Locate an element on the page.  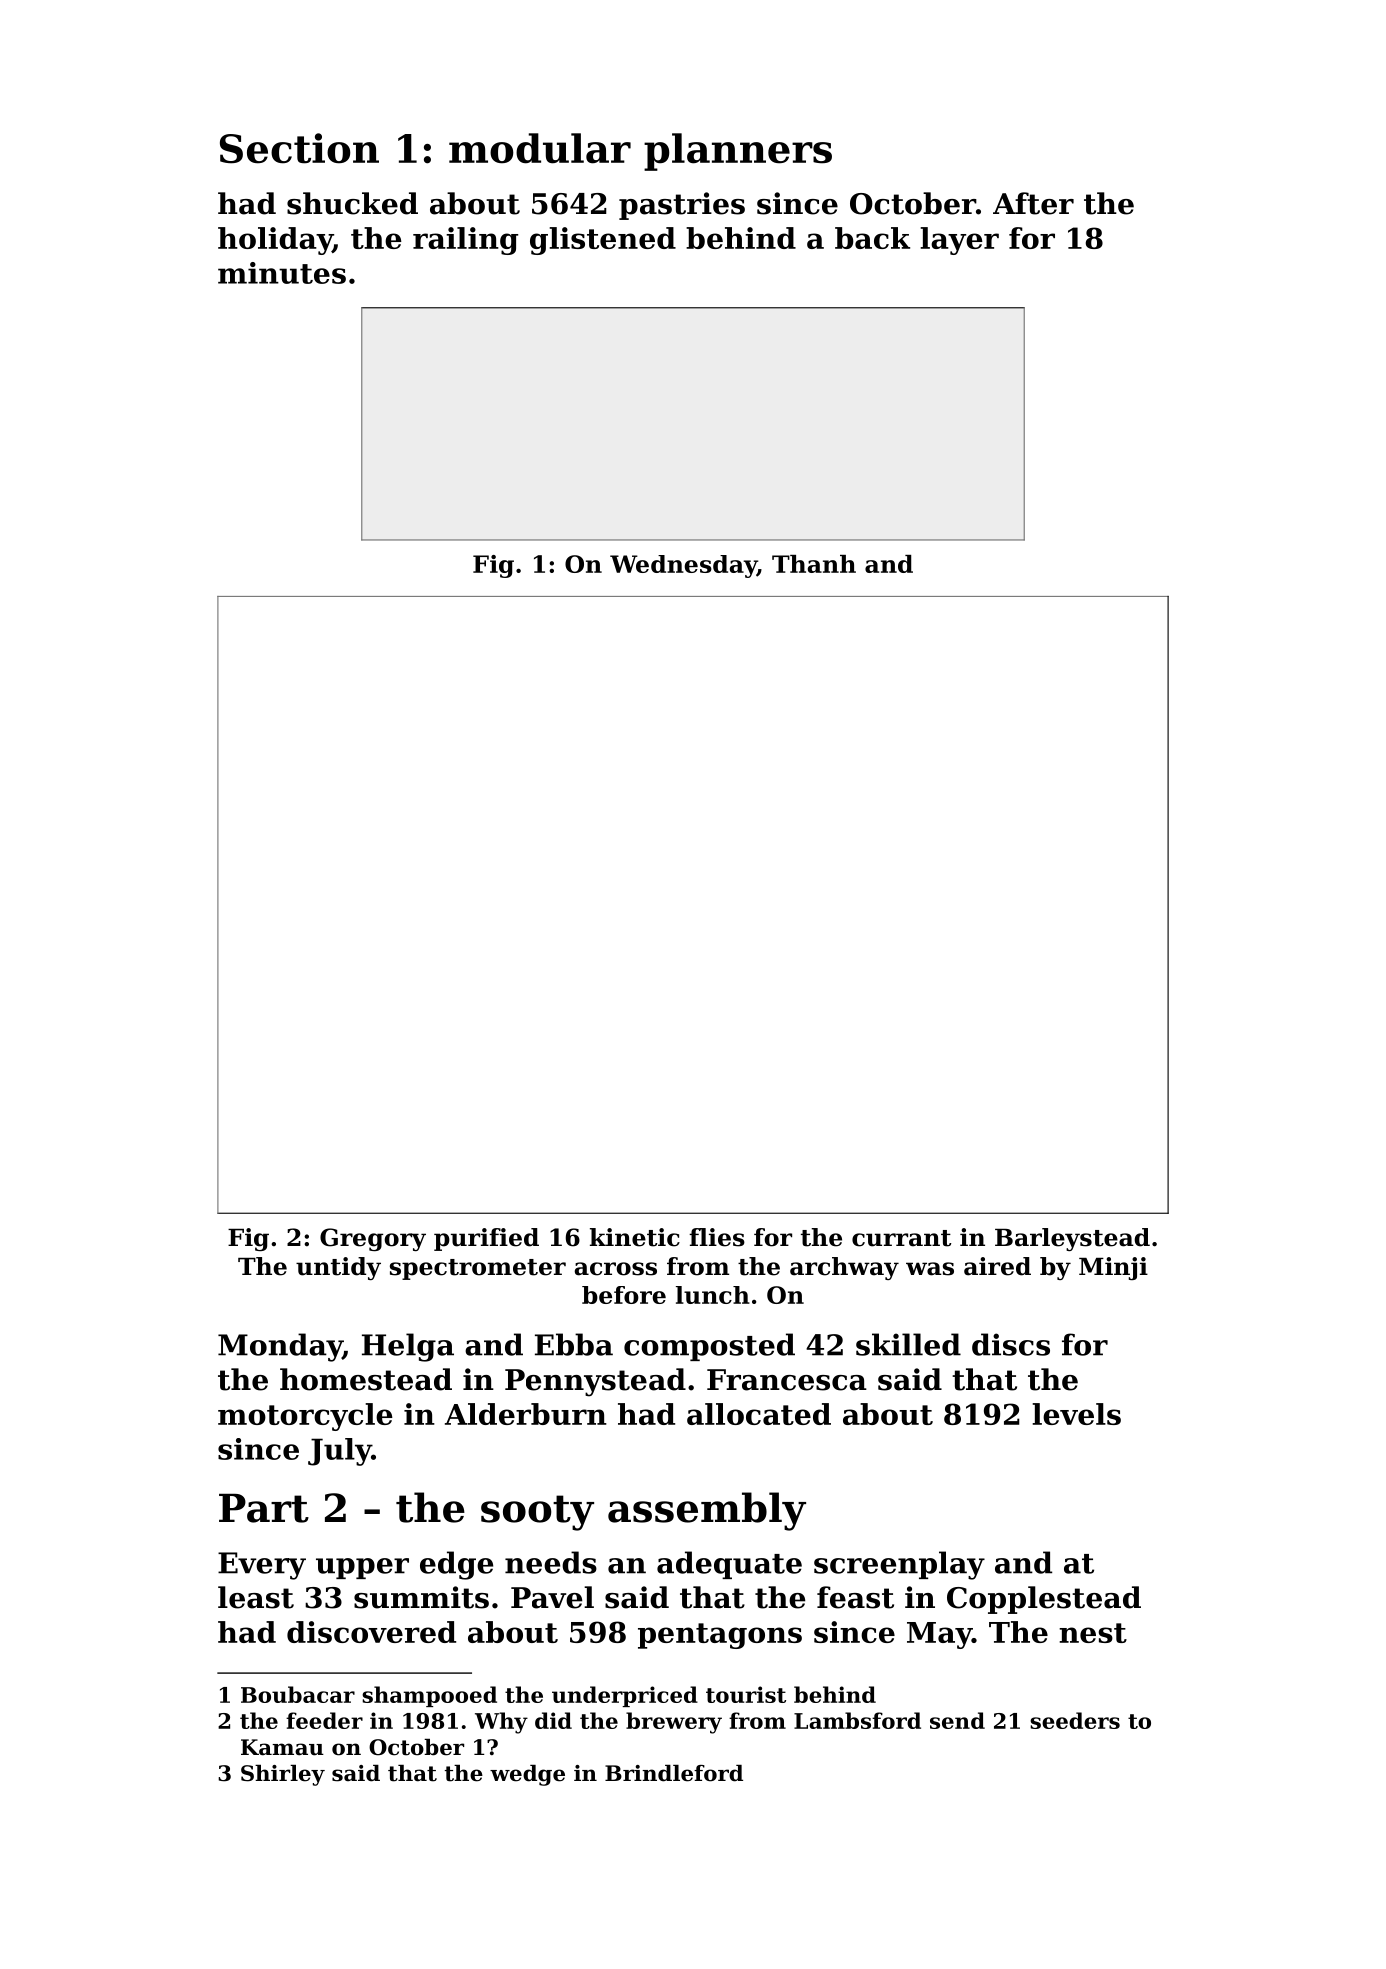
glistened is located at coordinates (603, 241).
